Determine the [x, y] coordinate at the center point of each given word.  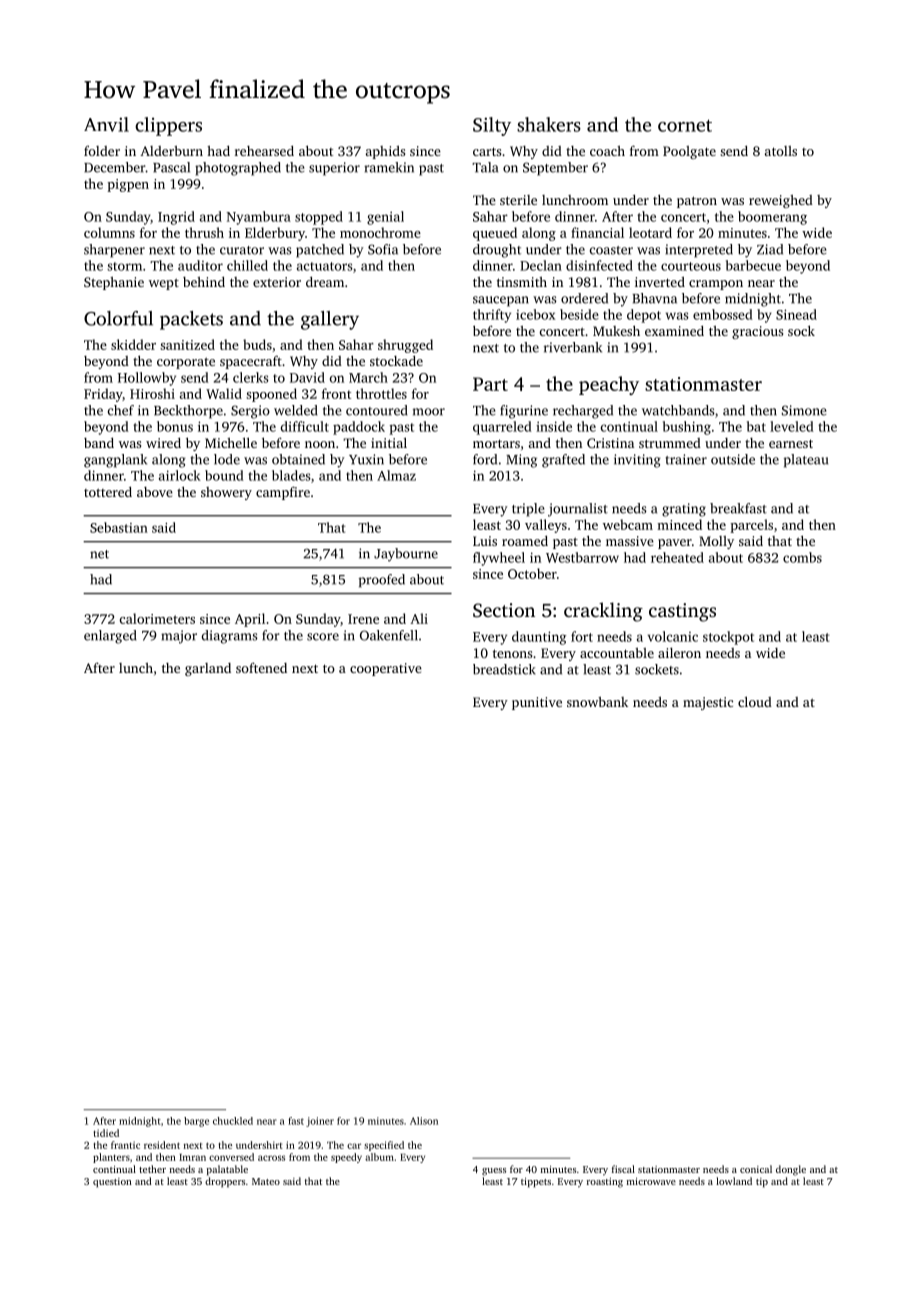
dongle [791, 1170]
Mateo [266, 1181]
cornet [685, 125]
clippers [168, 126]
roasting [605, 1183]
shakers [549, 124]
